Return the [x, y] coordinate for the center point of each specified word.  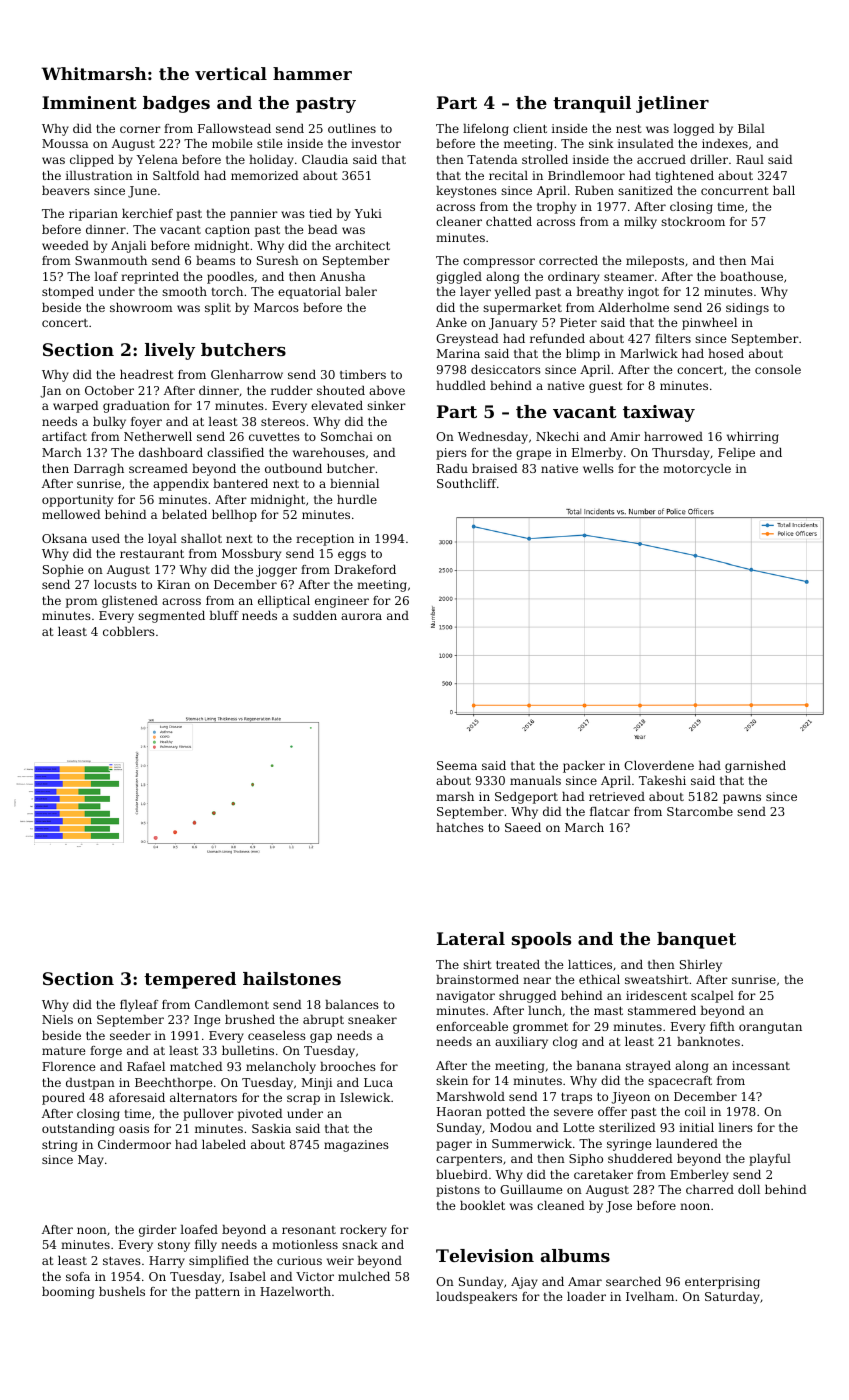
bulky [109, 423]
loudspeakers [476, 1298]
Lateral [471, 938]
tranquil [592, 104]
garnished [755, 767]
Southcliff [467, 483]
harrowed [673, 436]
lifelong [486, 130]
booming [68, 1293]
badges [176, 104]
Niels [57, 1019]
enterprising [722, 1283]
